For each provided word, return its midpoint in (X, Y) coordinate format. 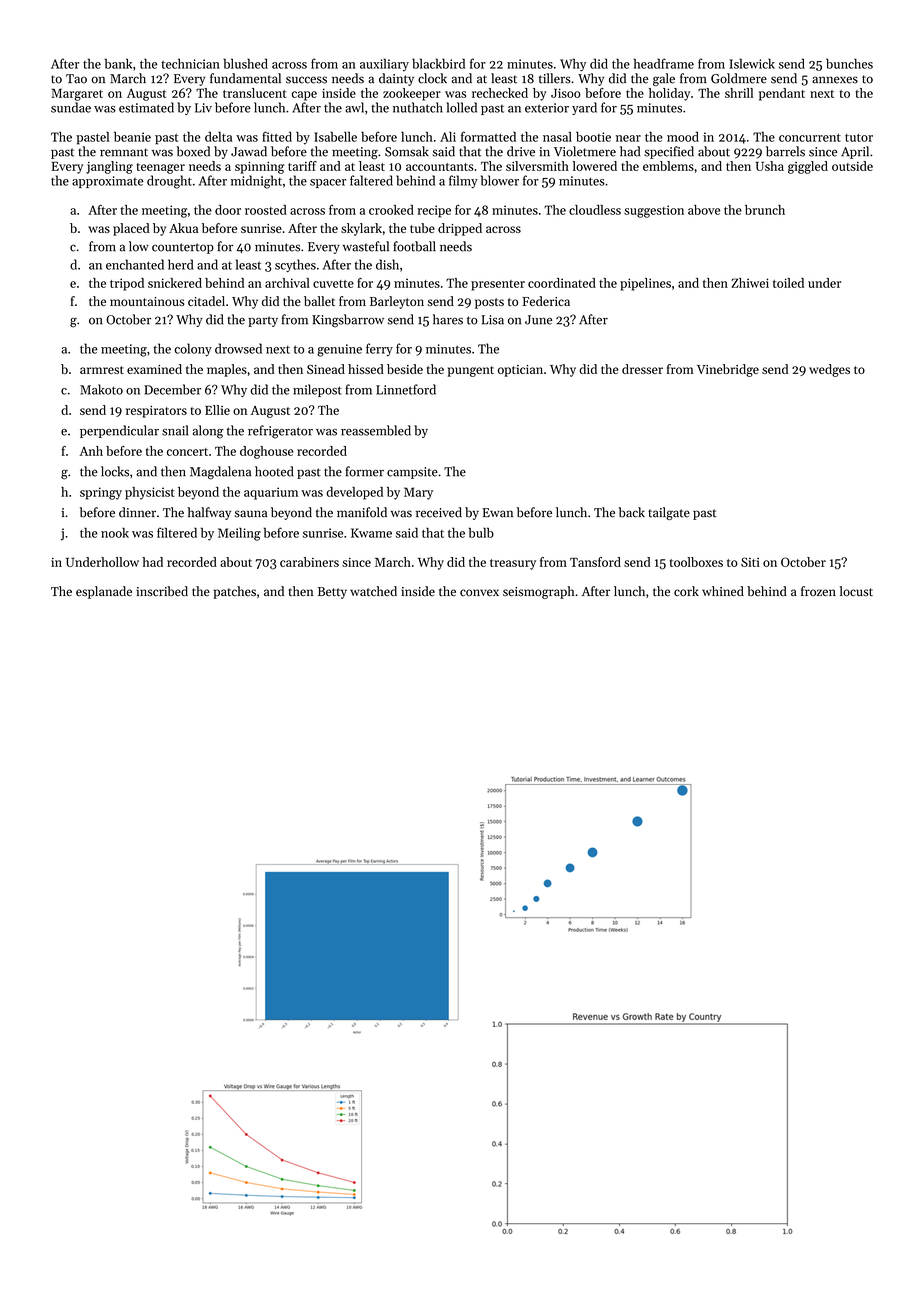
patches (235, 592)
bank (118, 63)
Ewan (497, 513)
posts (489, 303)
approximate (108, 182)
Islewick (752, 63)
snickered (175, 283)
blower (500, 180)
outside (852, 166)
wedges (829, 370)
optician (520, 371)
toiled (788, 283)
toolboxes (696, 562)
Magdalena (220, 473)
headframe (664, 63)
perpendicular (119, 431)
